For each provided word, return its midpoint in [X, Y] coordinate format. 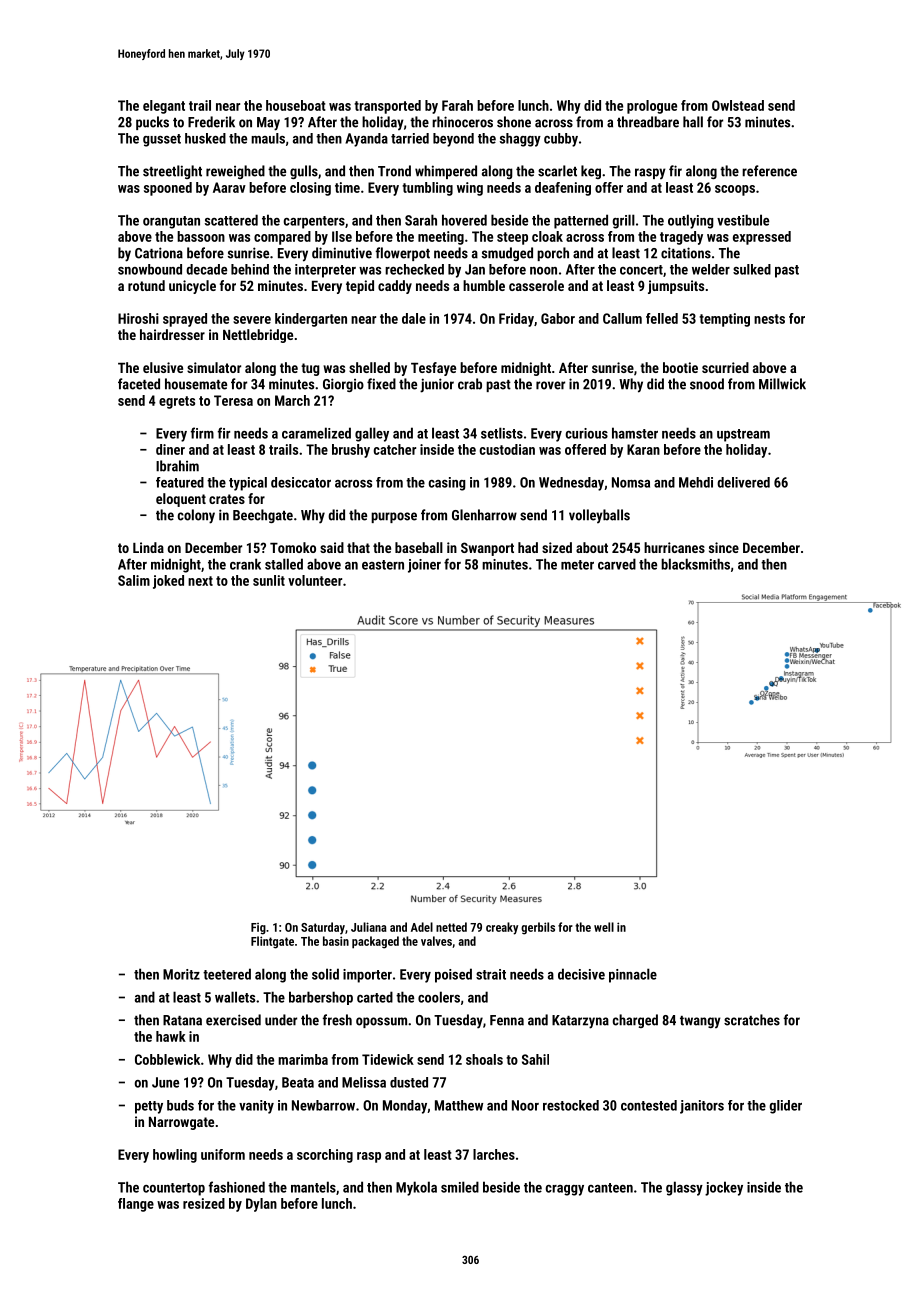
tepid [360, 287]
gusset [162, 140]
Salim [134, 580]
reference [769, 171]
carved [617, 564]
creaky [502, 928]
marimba [303, 1059]
